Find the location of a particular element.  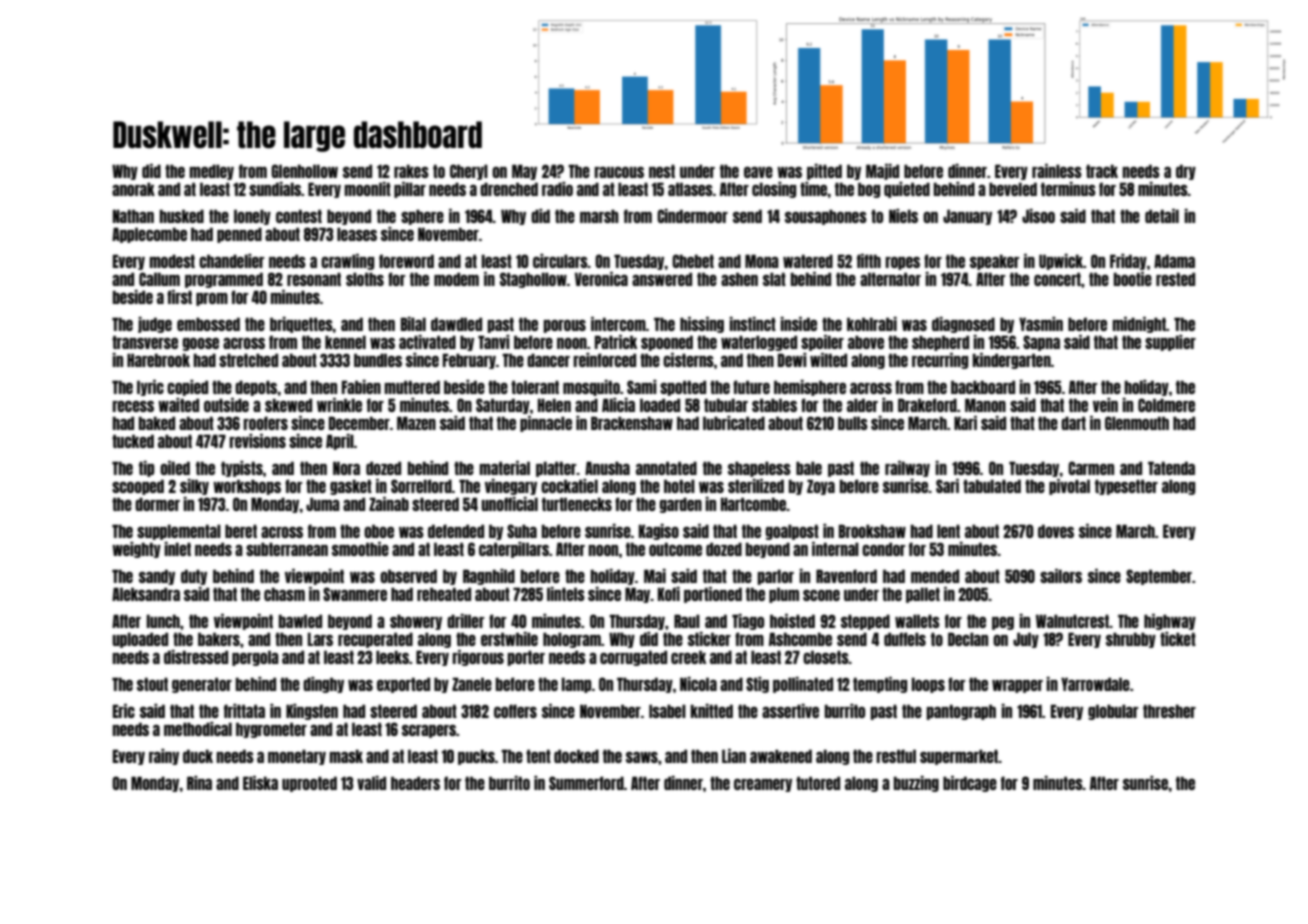

dry is located at coordinates (1186, 172).
